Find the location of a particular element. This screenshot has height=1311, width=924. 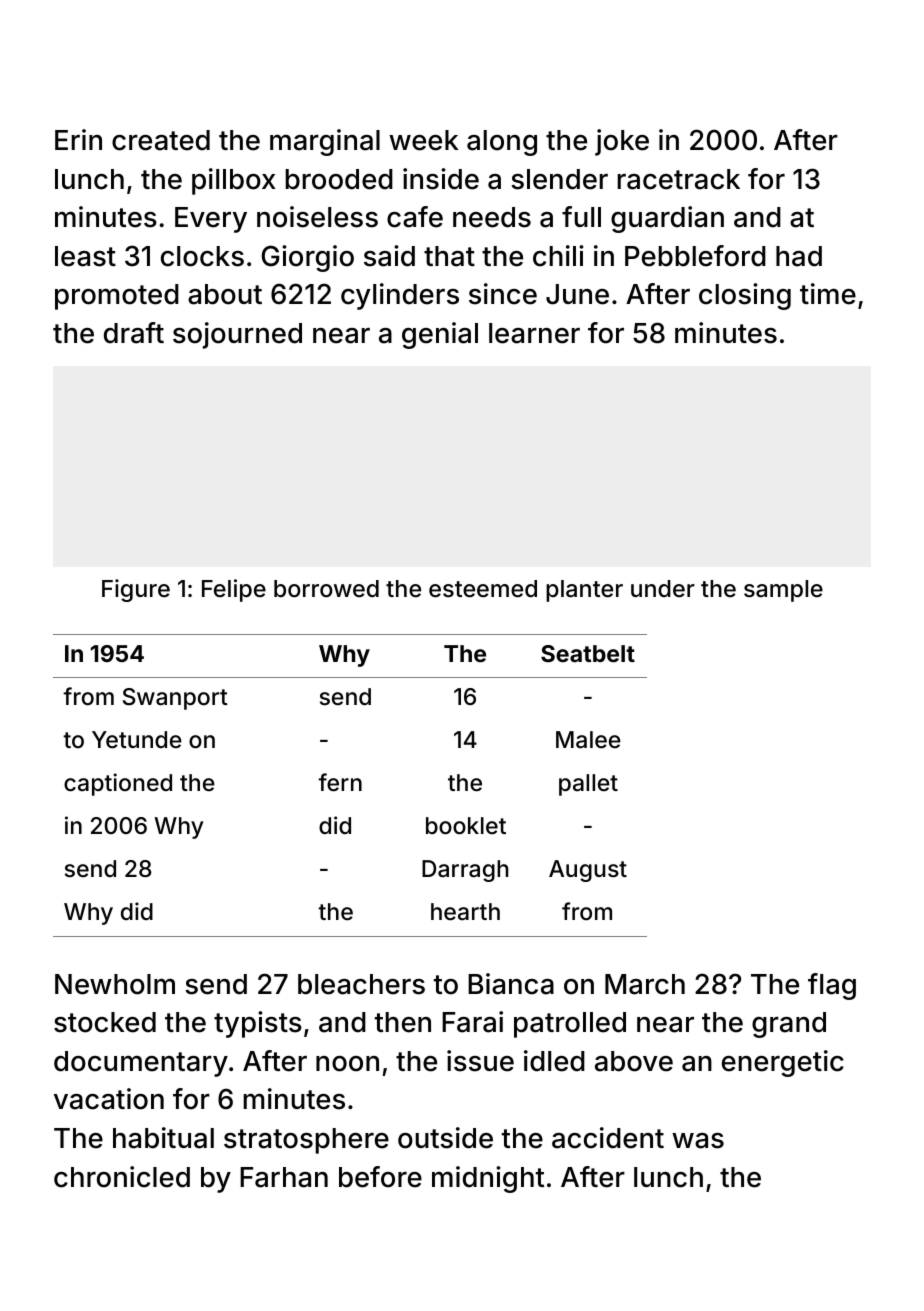

joke is located at coordinates (622, 142).
